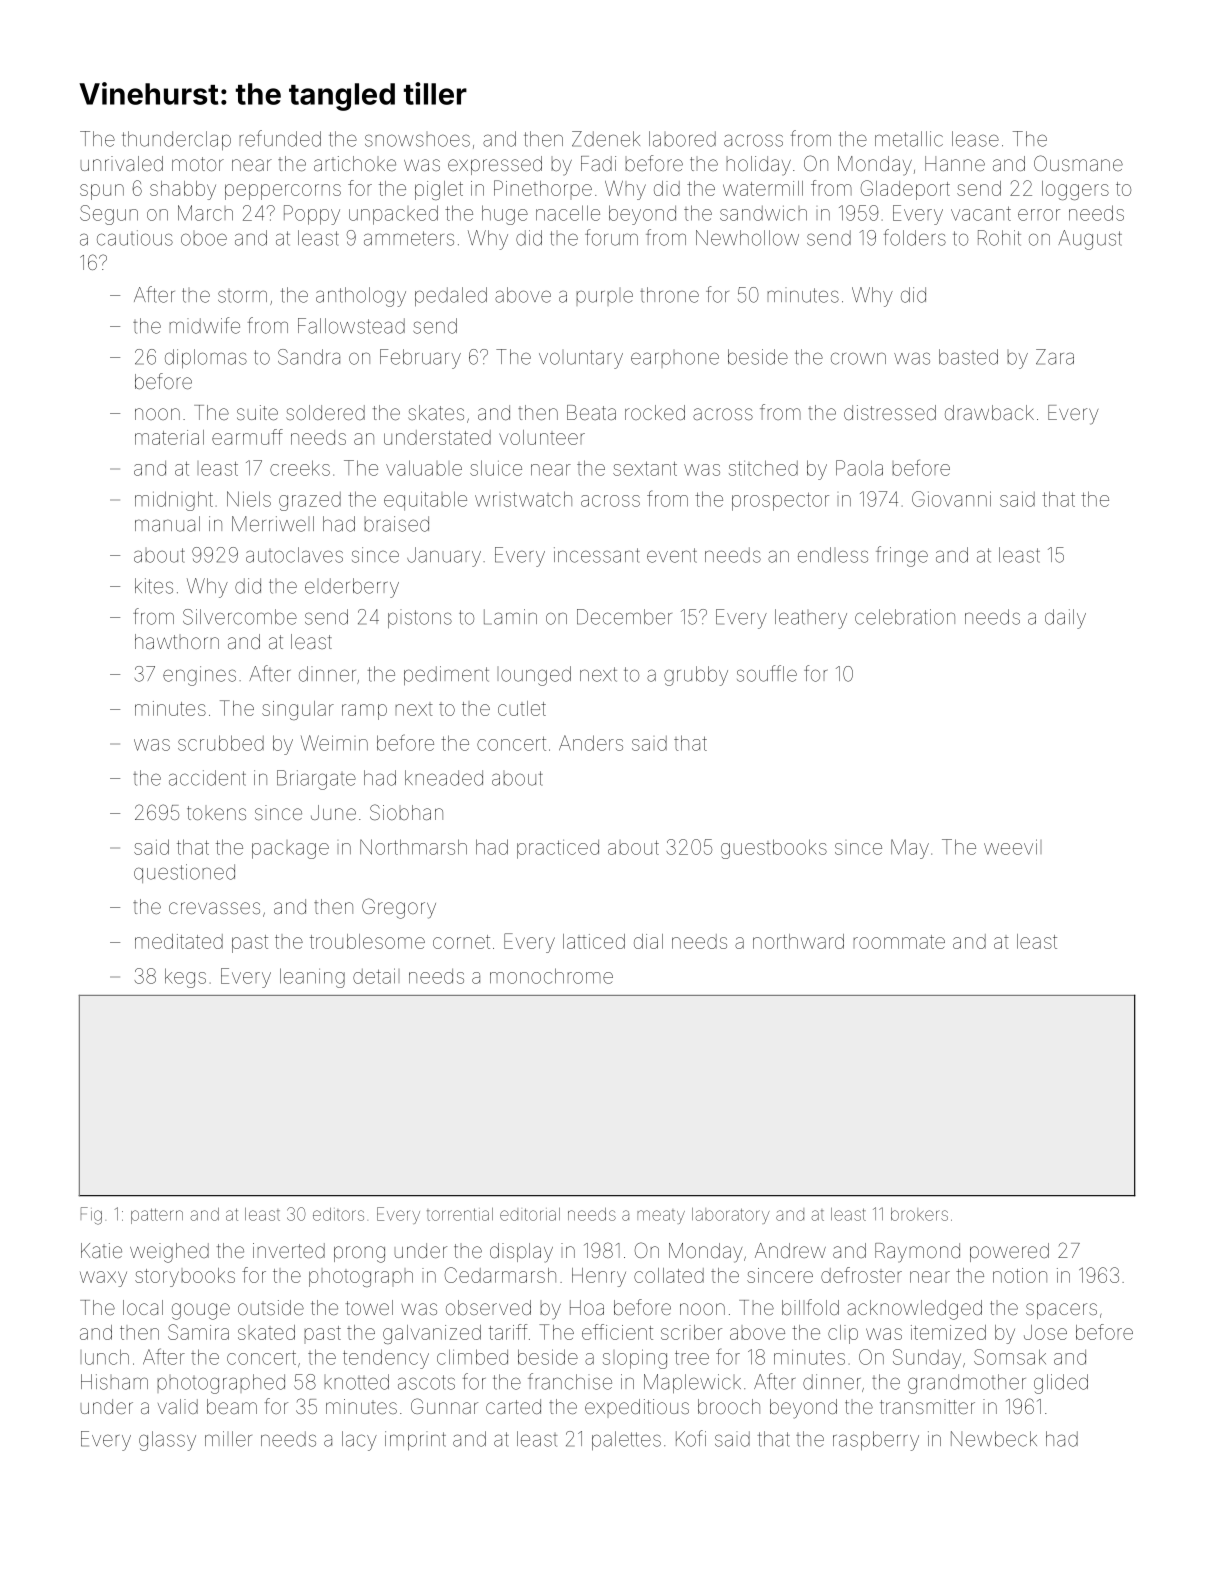 The image size is (1214, 1570). I want to click on watermill, so click(763, 188).
